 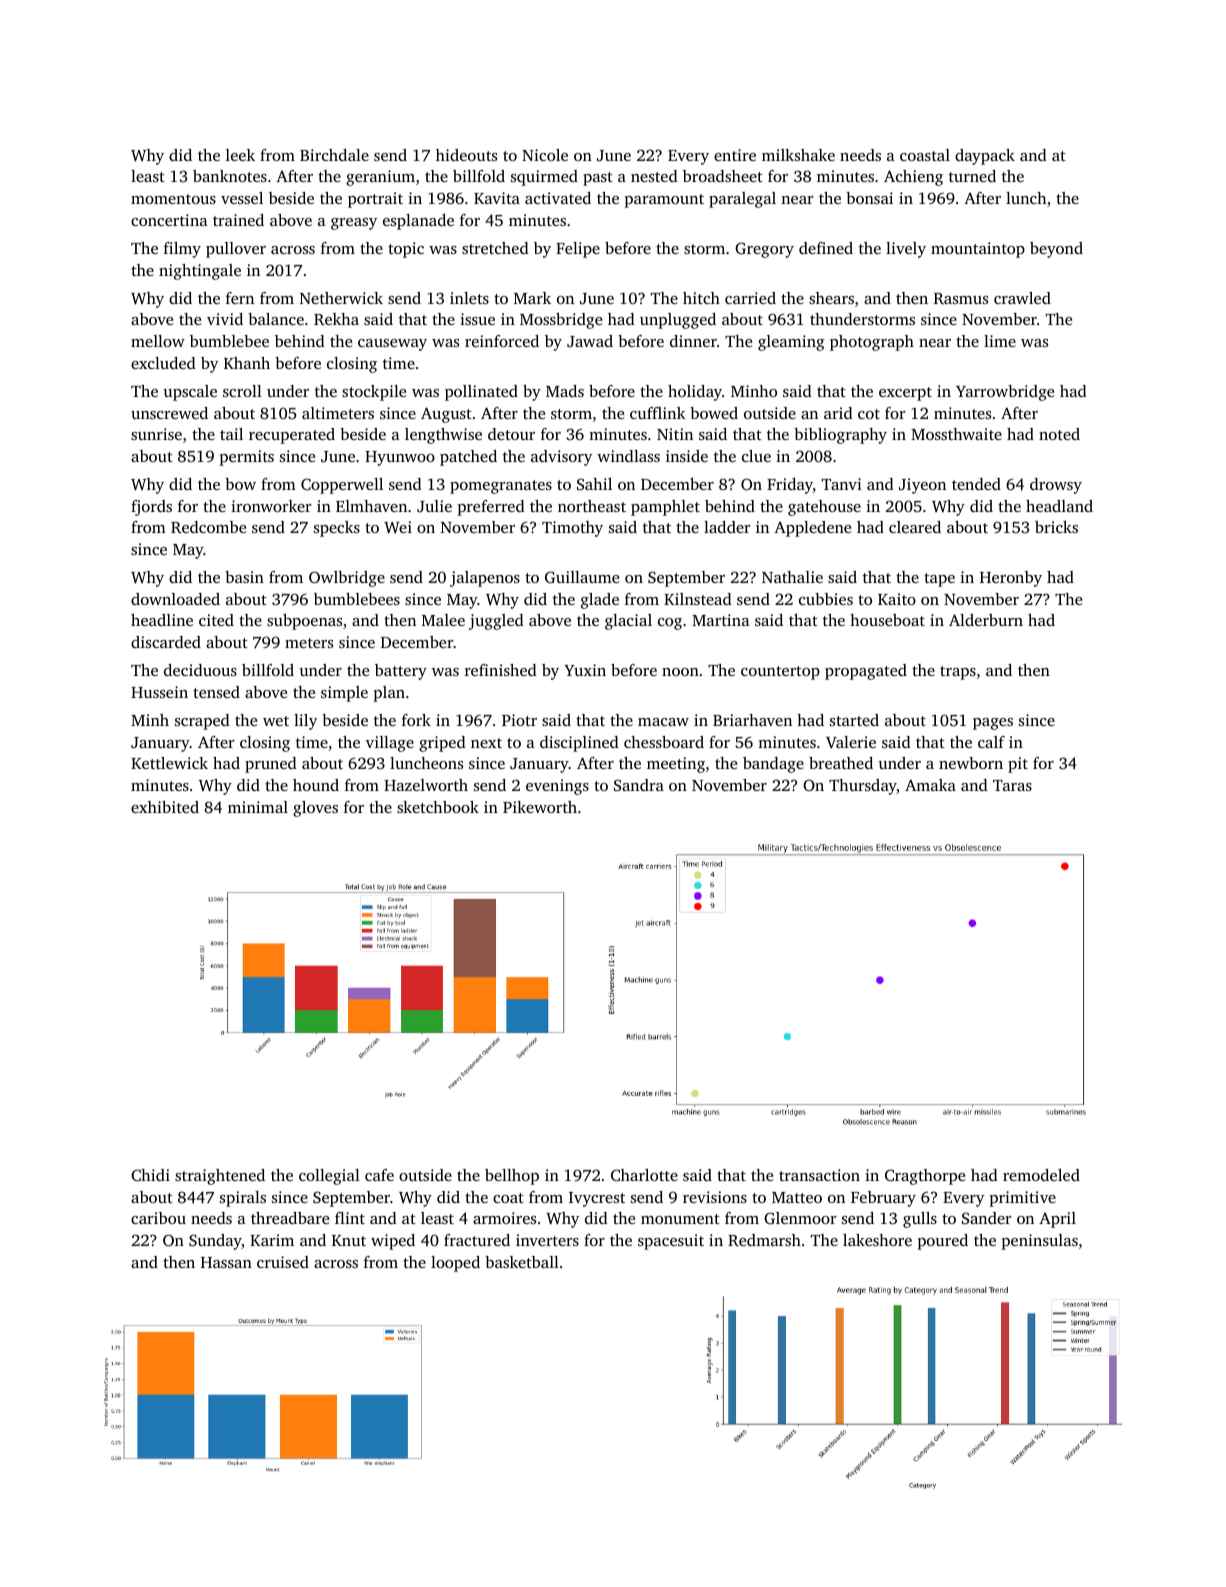 I want to click on wiped, so click(x=393, y=1242).
